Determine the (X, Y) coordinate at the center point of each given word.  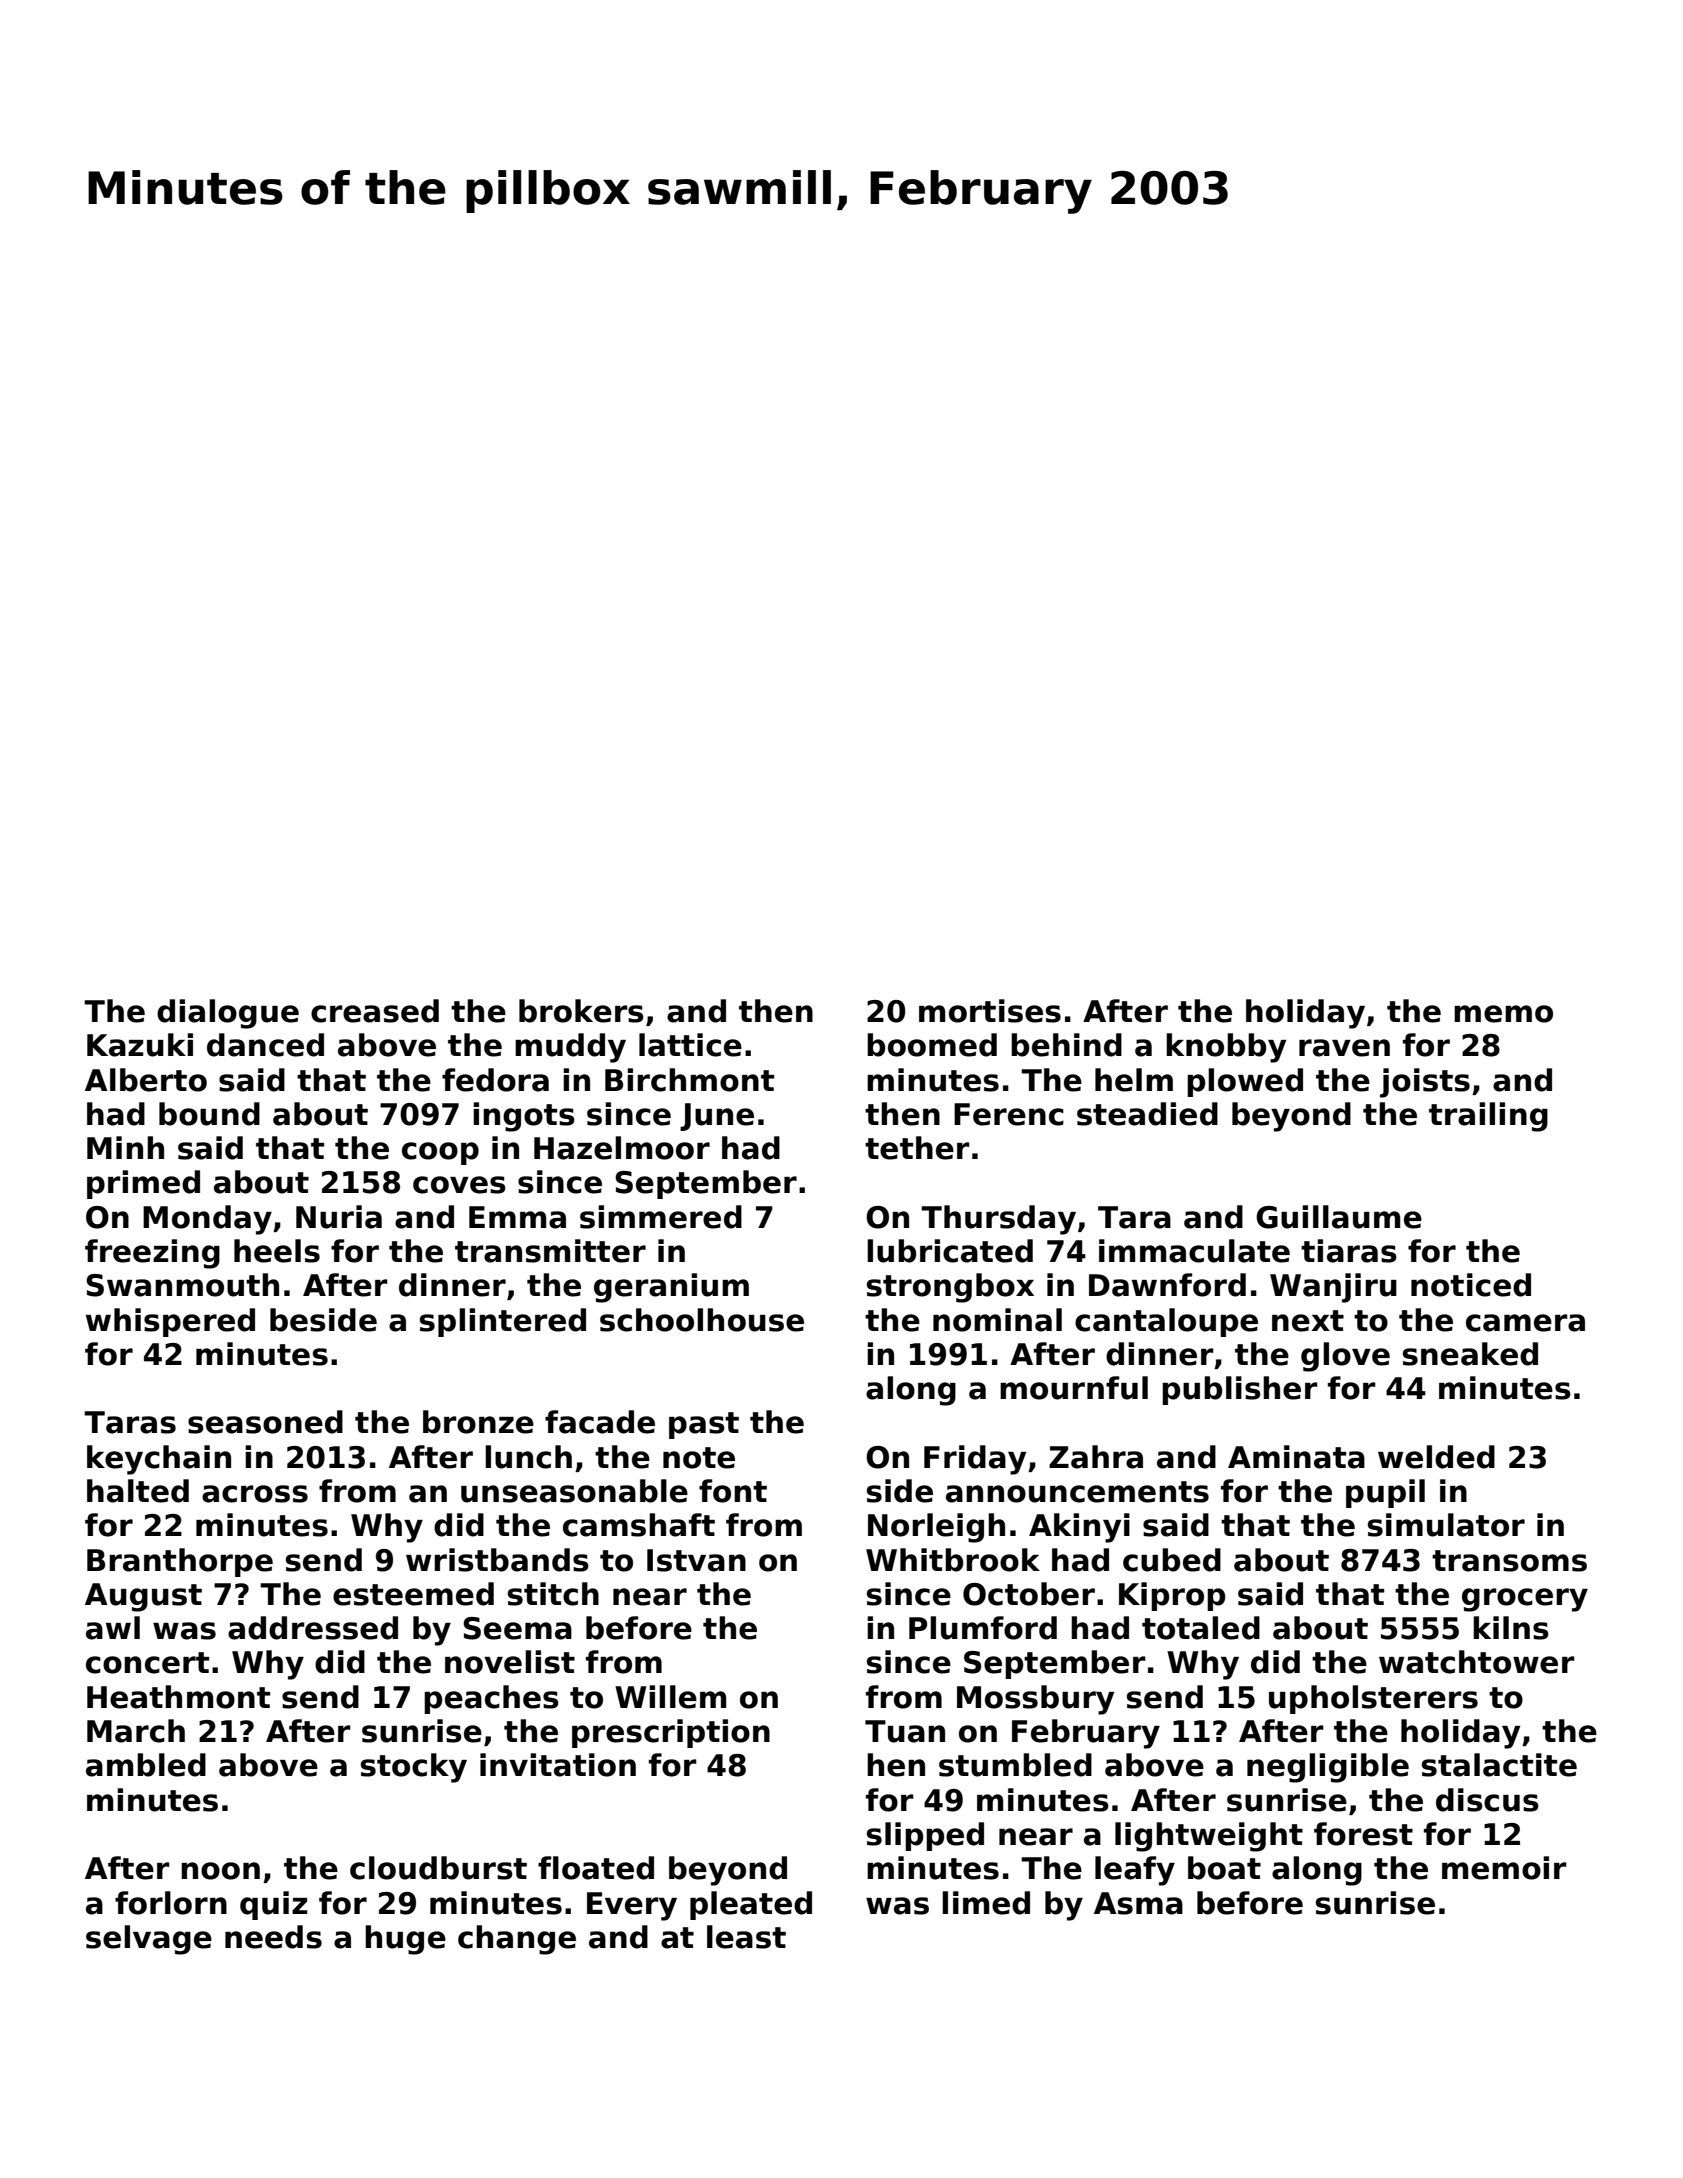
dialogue (228, 1014)
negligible (1328, 1768)
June (717, 1117)
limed (986, 1903)
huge (405, 1940)
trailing (1488, 1117)
